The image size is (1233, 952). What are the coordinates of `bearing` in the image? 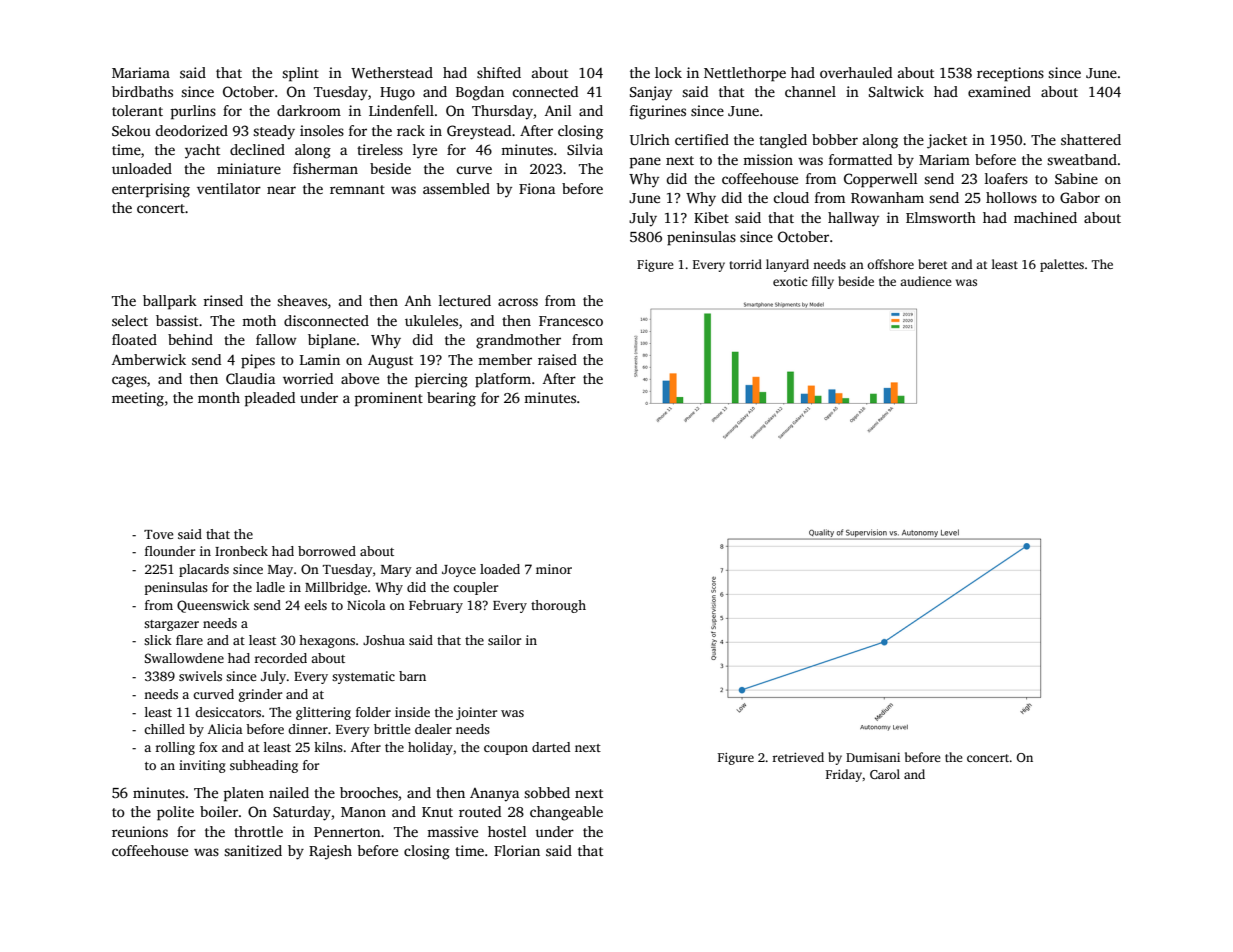 It's located at (451, 399).
